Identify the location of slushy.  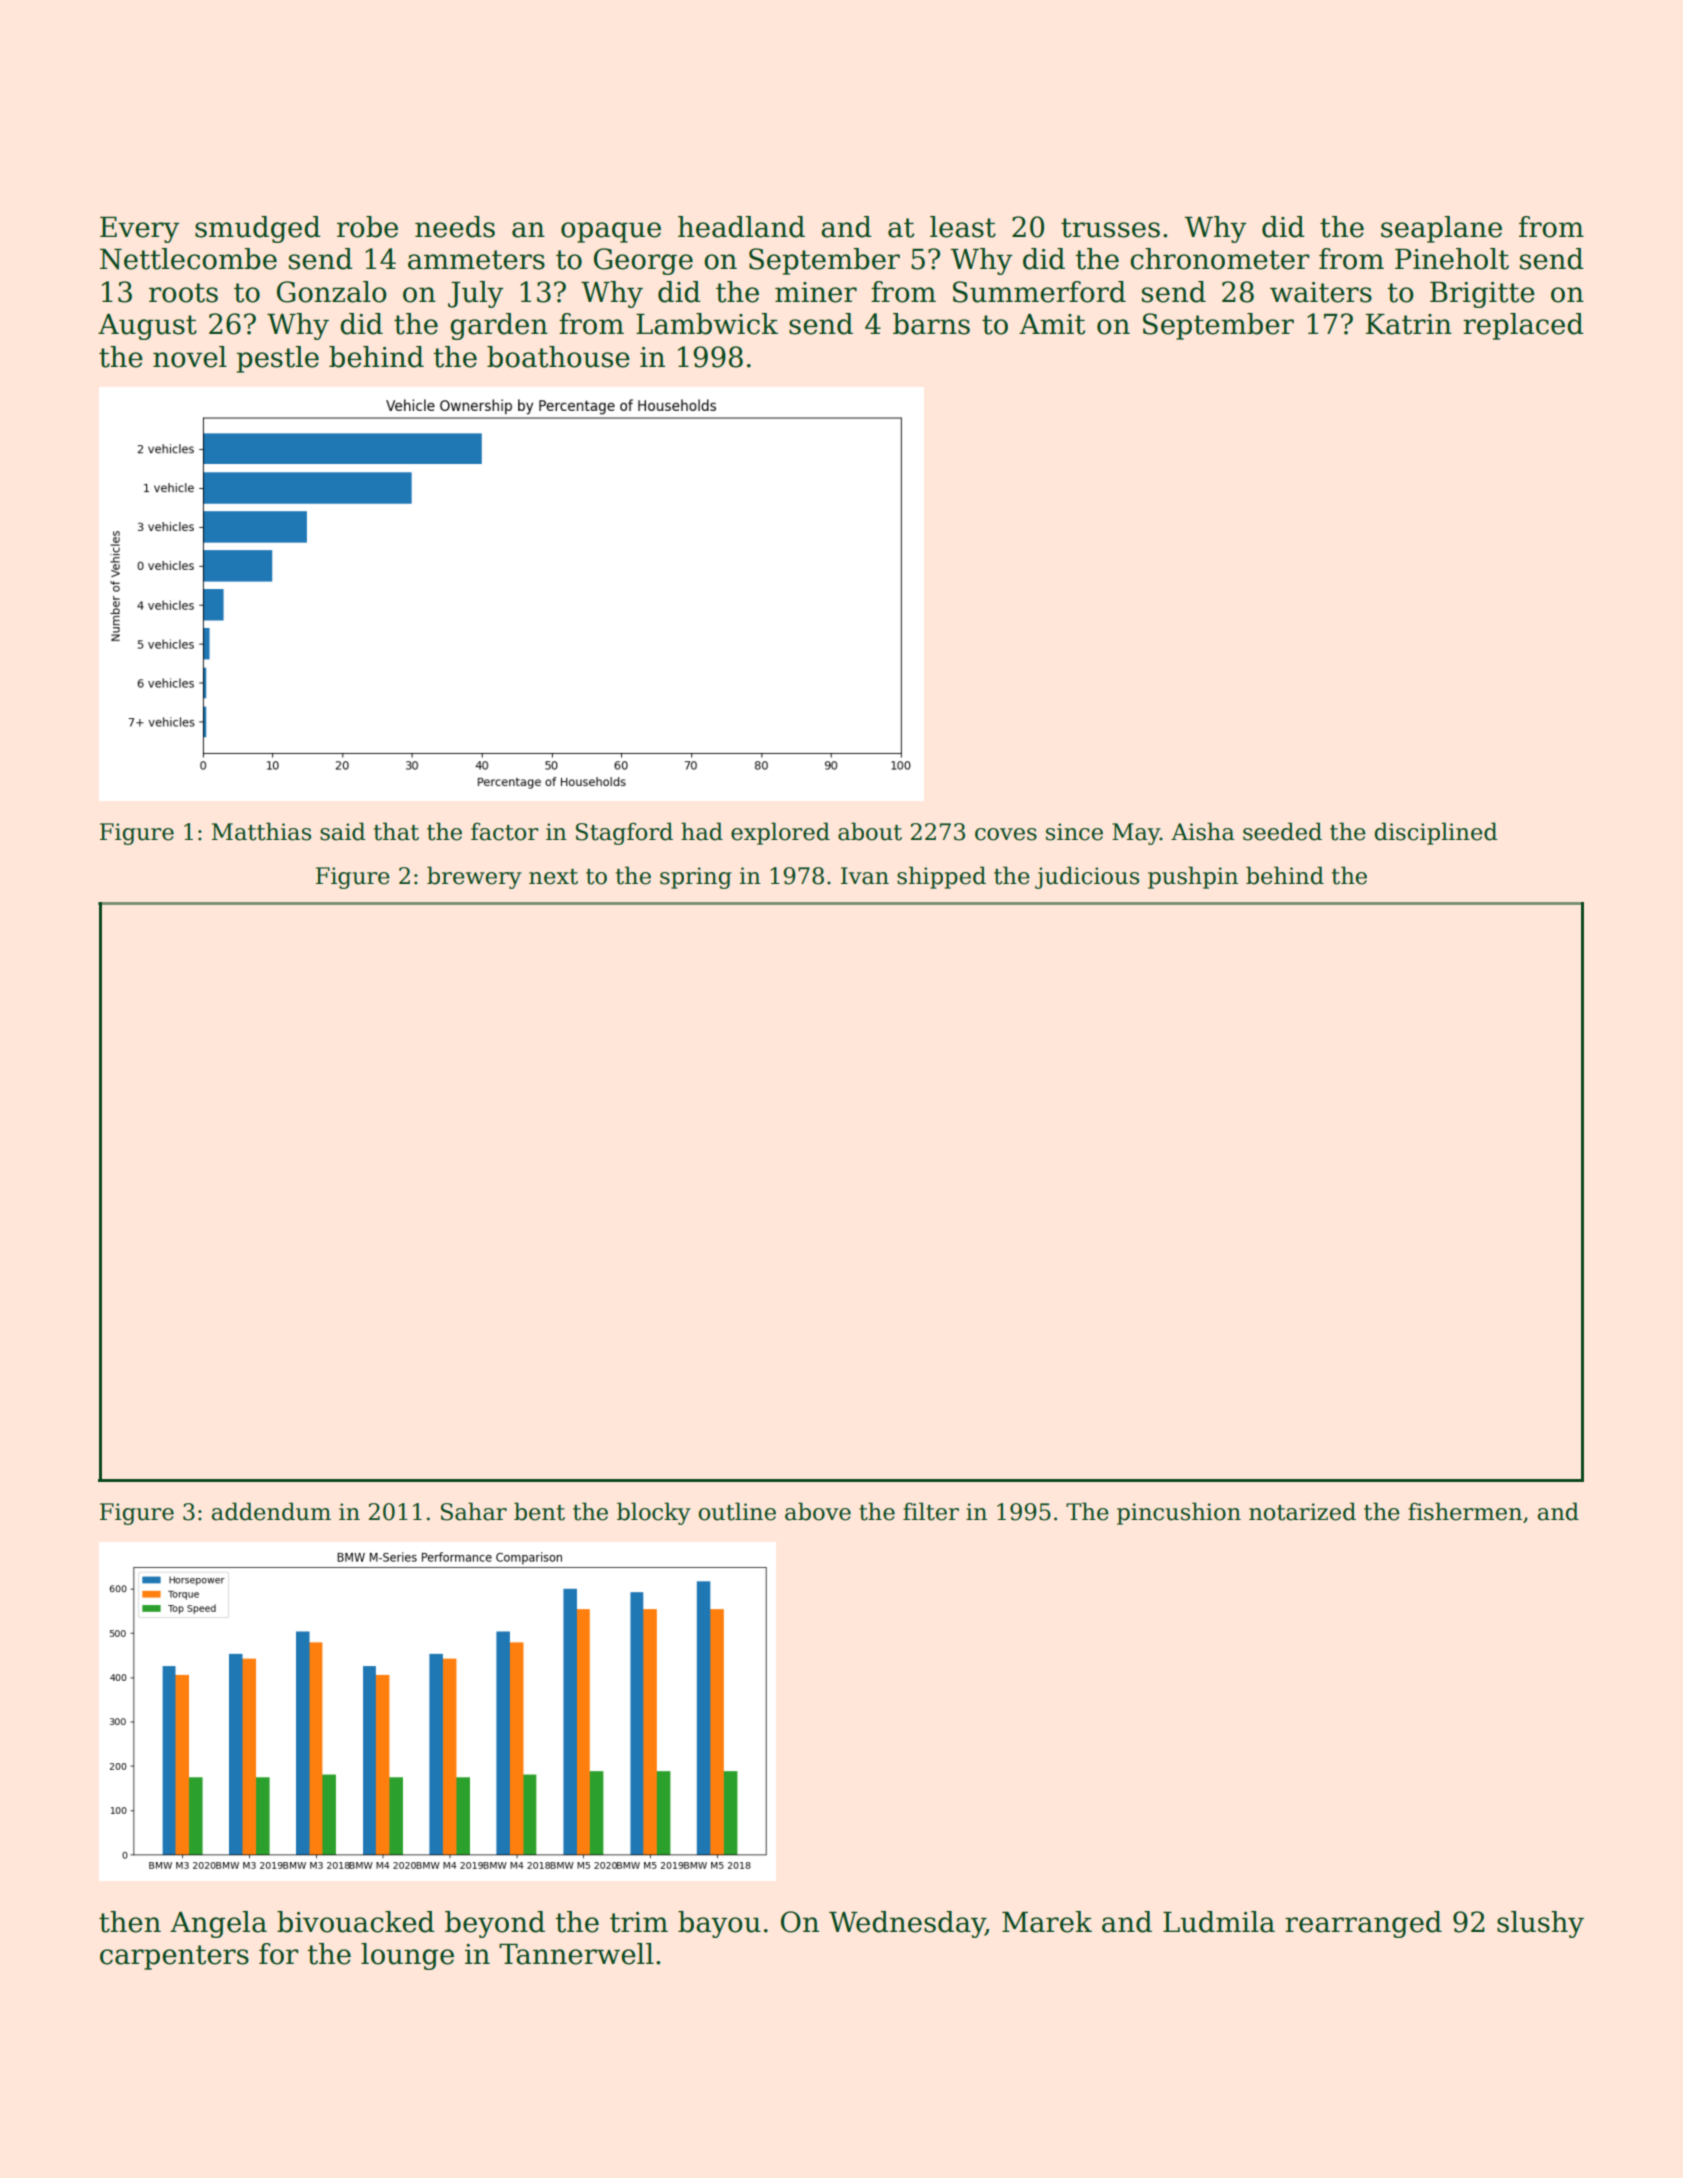
(1540, 1924).
